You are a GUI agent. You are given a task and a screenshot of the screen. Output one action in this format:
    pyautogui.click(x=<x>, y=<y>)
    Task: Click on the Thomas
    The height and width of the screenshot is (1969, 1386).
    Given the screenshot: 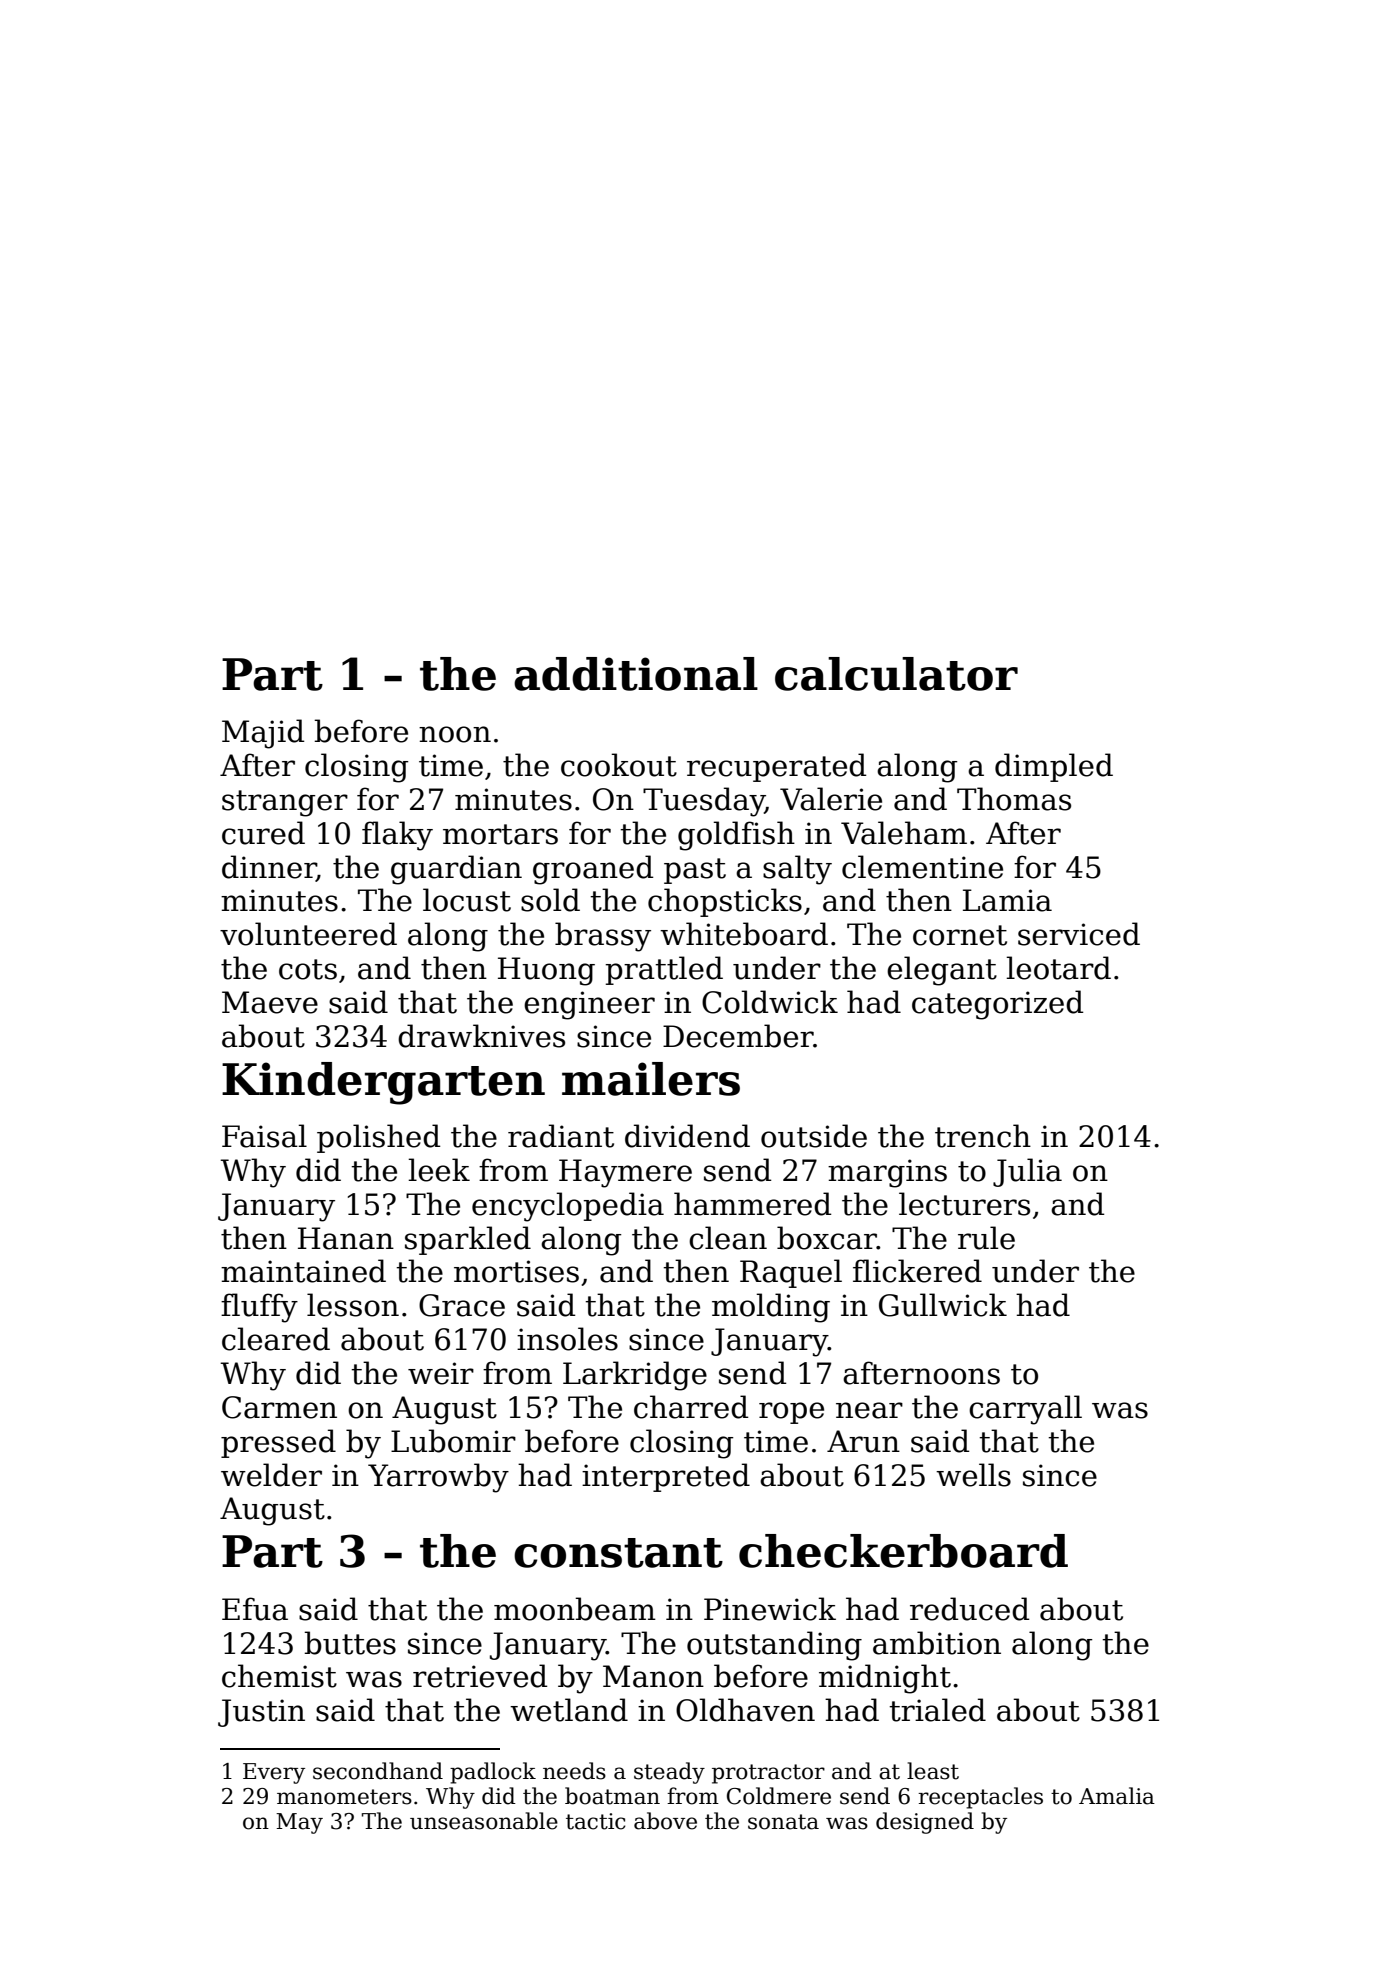 What is the action you would take?
    pyautogui.click(x=1014, y=799)
